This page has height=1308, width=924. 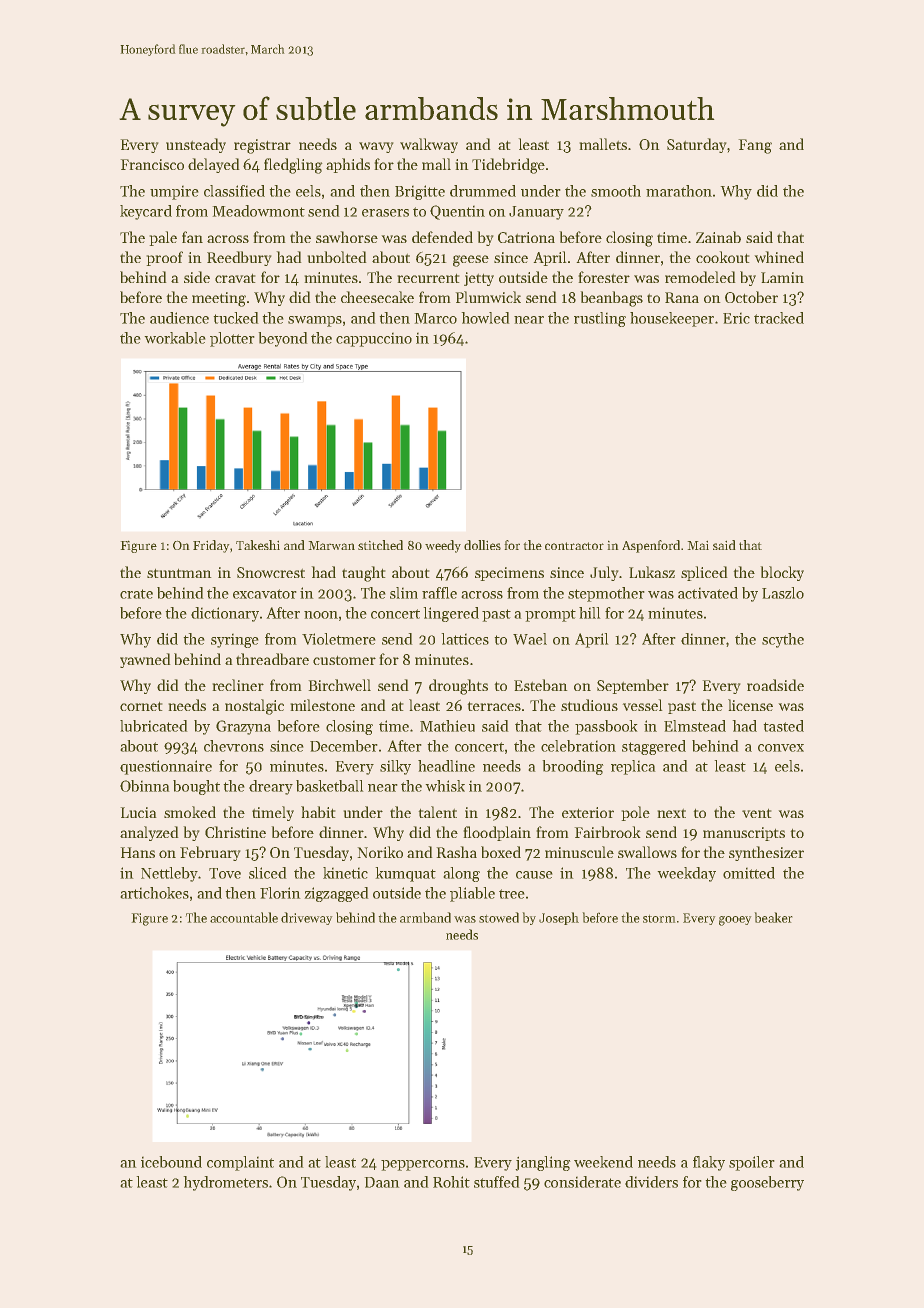 What do you see at coordinates (163, 238) in the page?
I see `pale` at bounding box center [163, 238].
